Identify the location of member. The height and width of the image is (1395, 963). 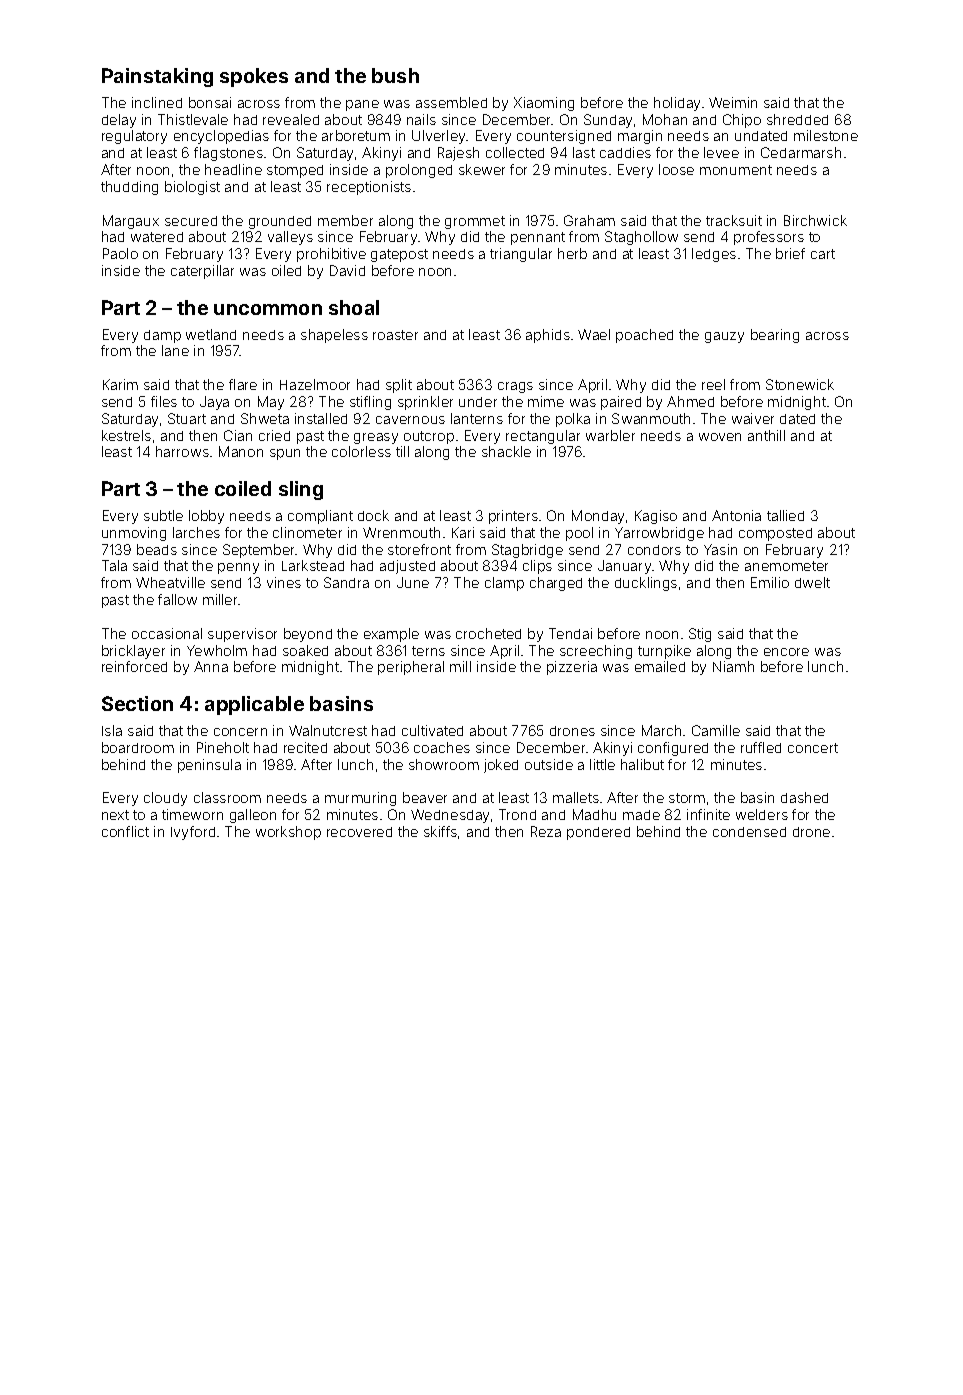
(345, 220).
